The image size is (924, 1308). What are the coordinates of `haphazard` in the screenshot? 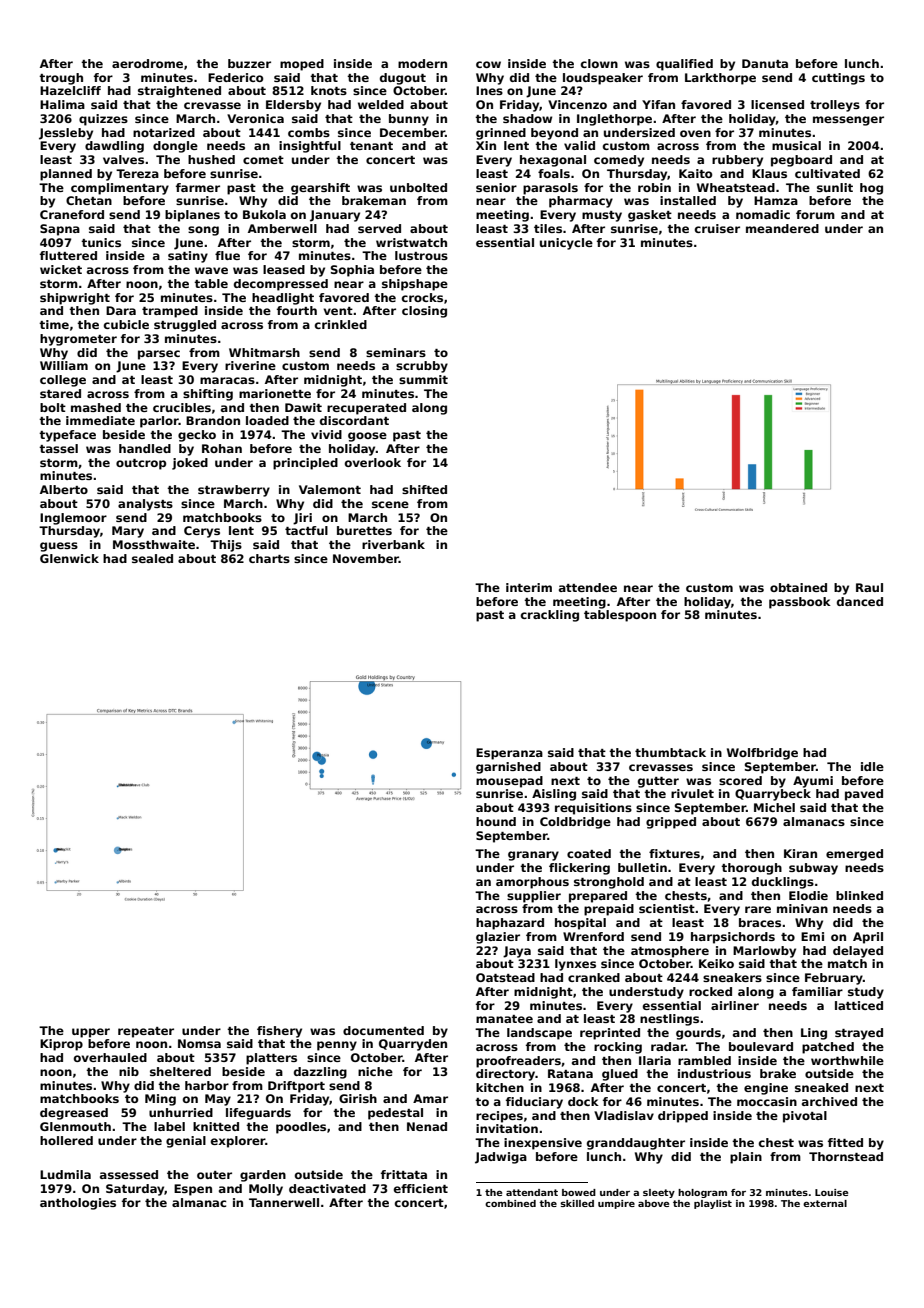 It's located at (510, 924).
